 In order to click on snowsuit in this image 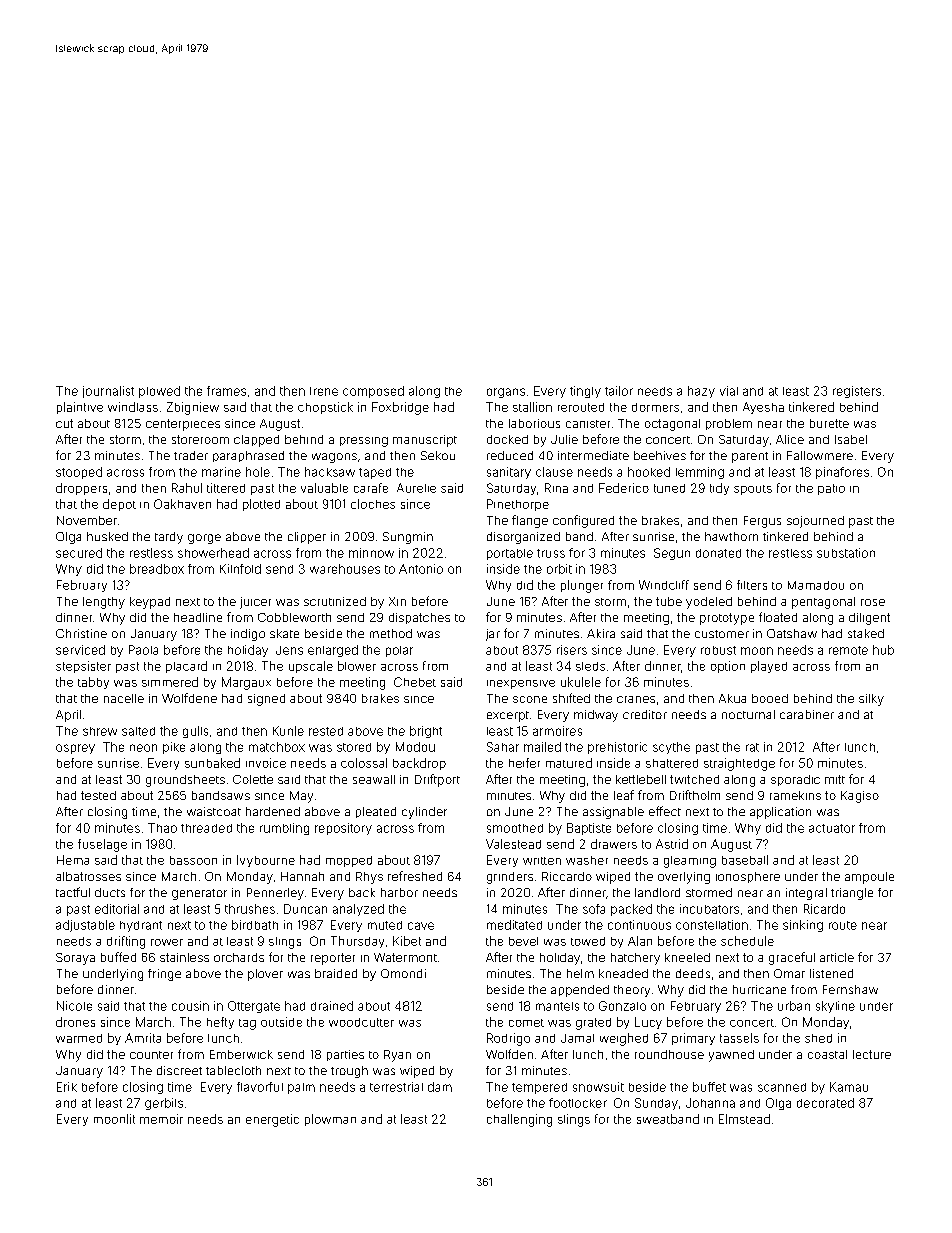, I will do `click(598, 1087)`.
